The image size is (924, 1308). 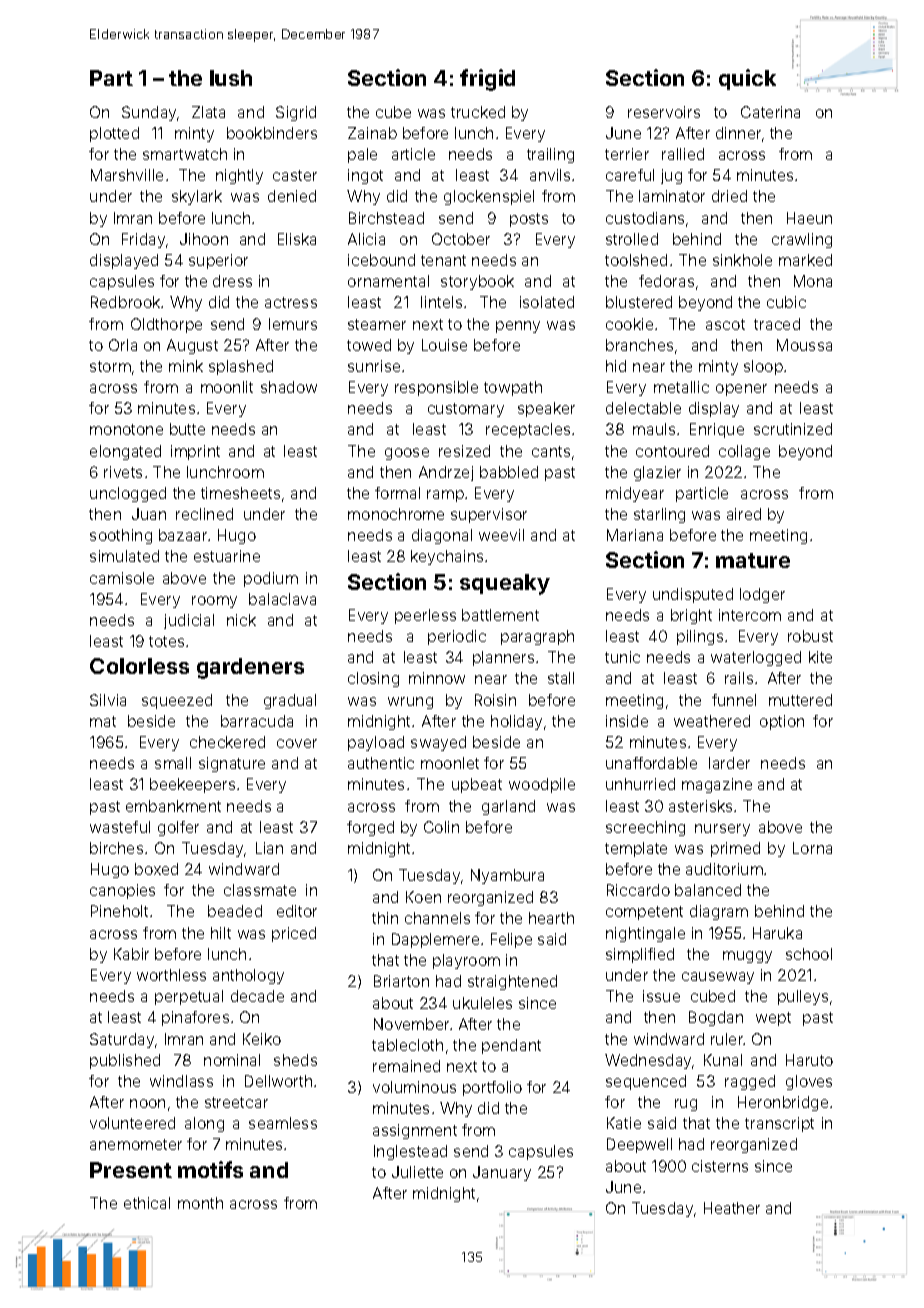 I want to click on frigid, so click(x=487, y=80).
